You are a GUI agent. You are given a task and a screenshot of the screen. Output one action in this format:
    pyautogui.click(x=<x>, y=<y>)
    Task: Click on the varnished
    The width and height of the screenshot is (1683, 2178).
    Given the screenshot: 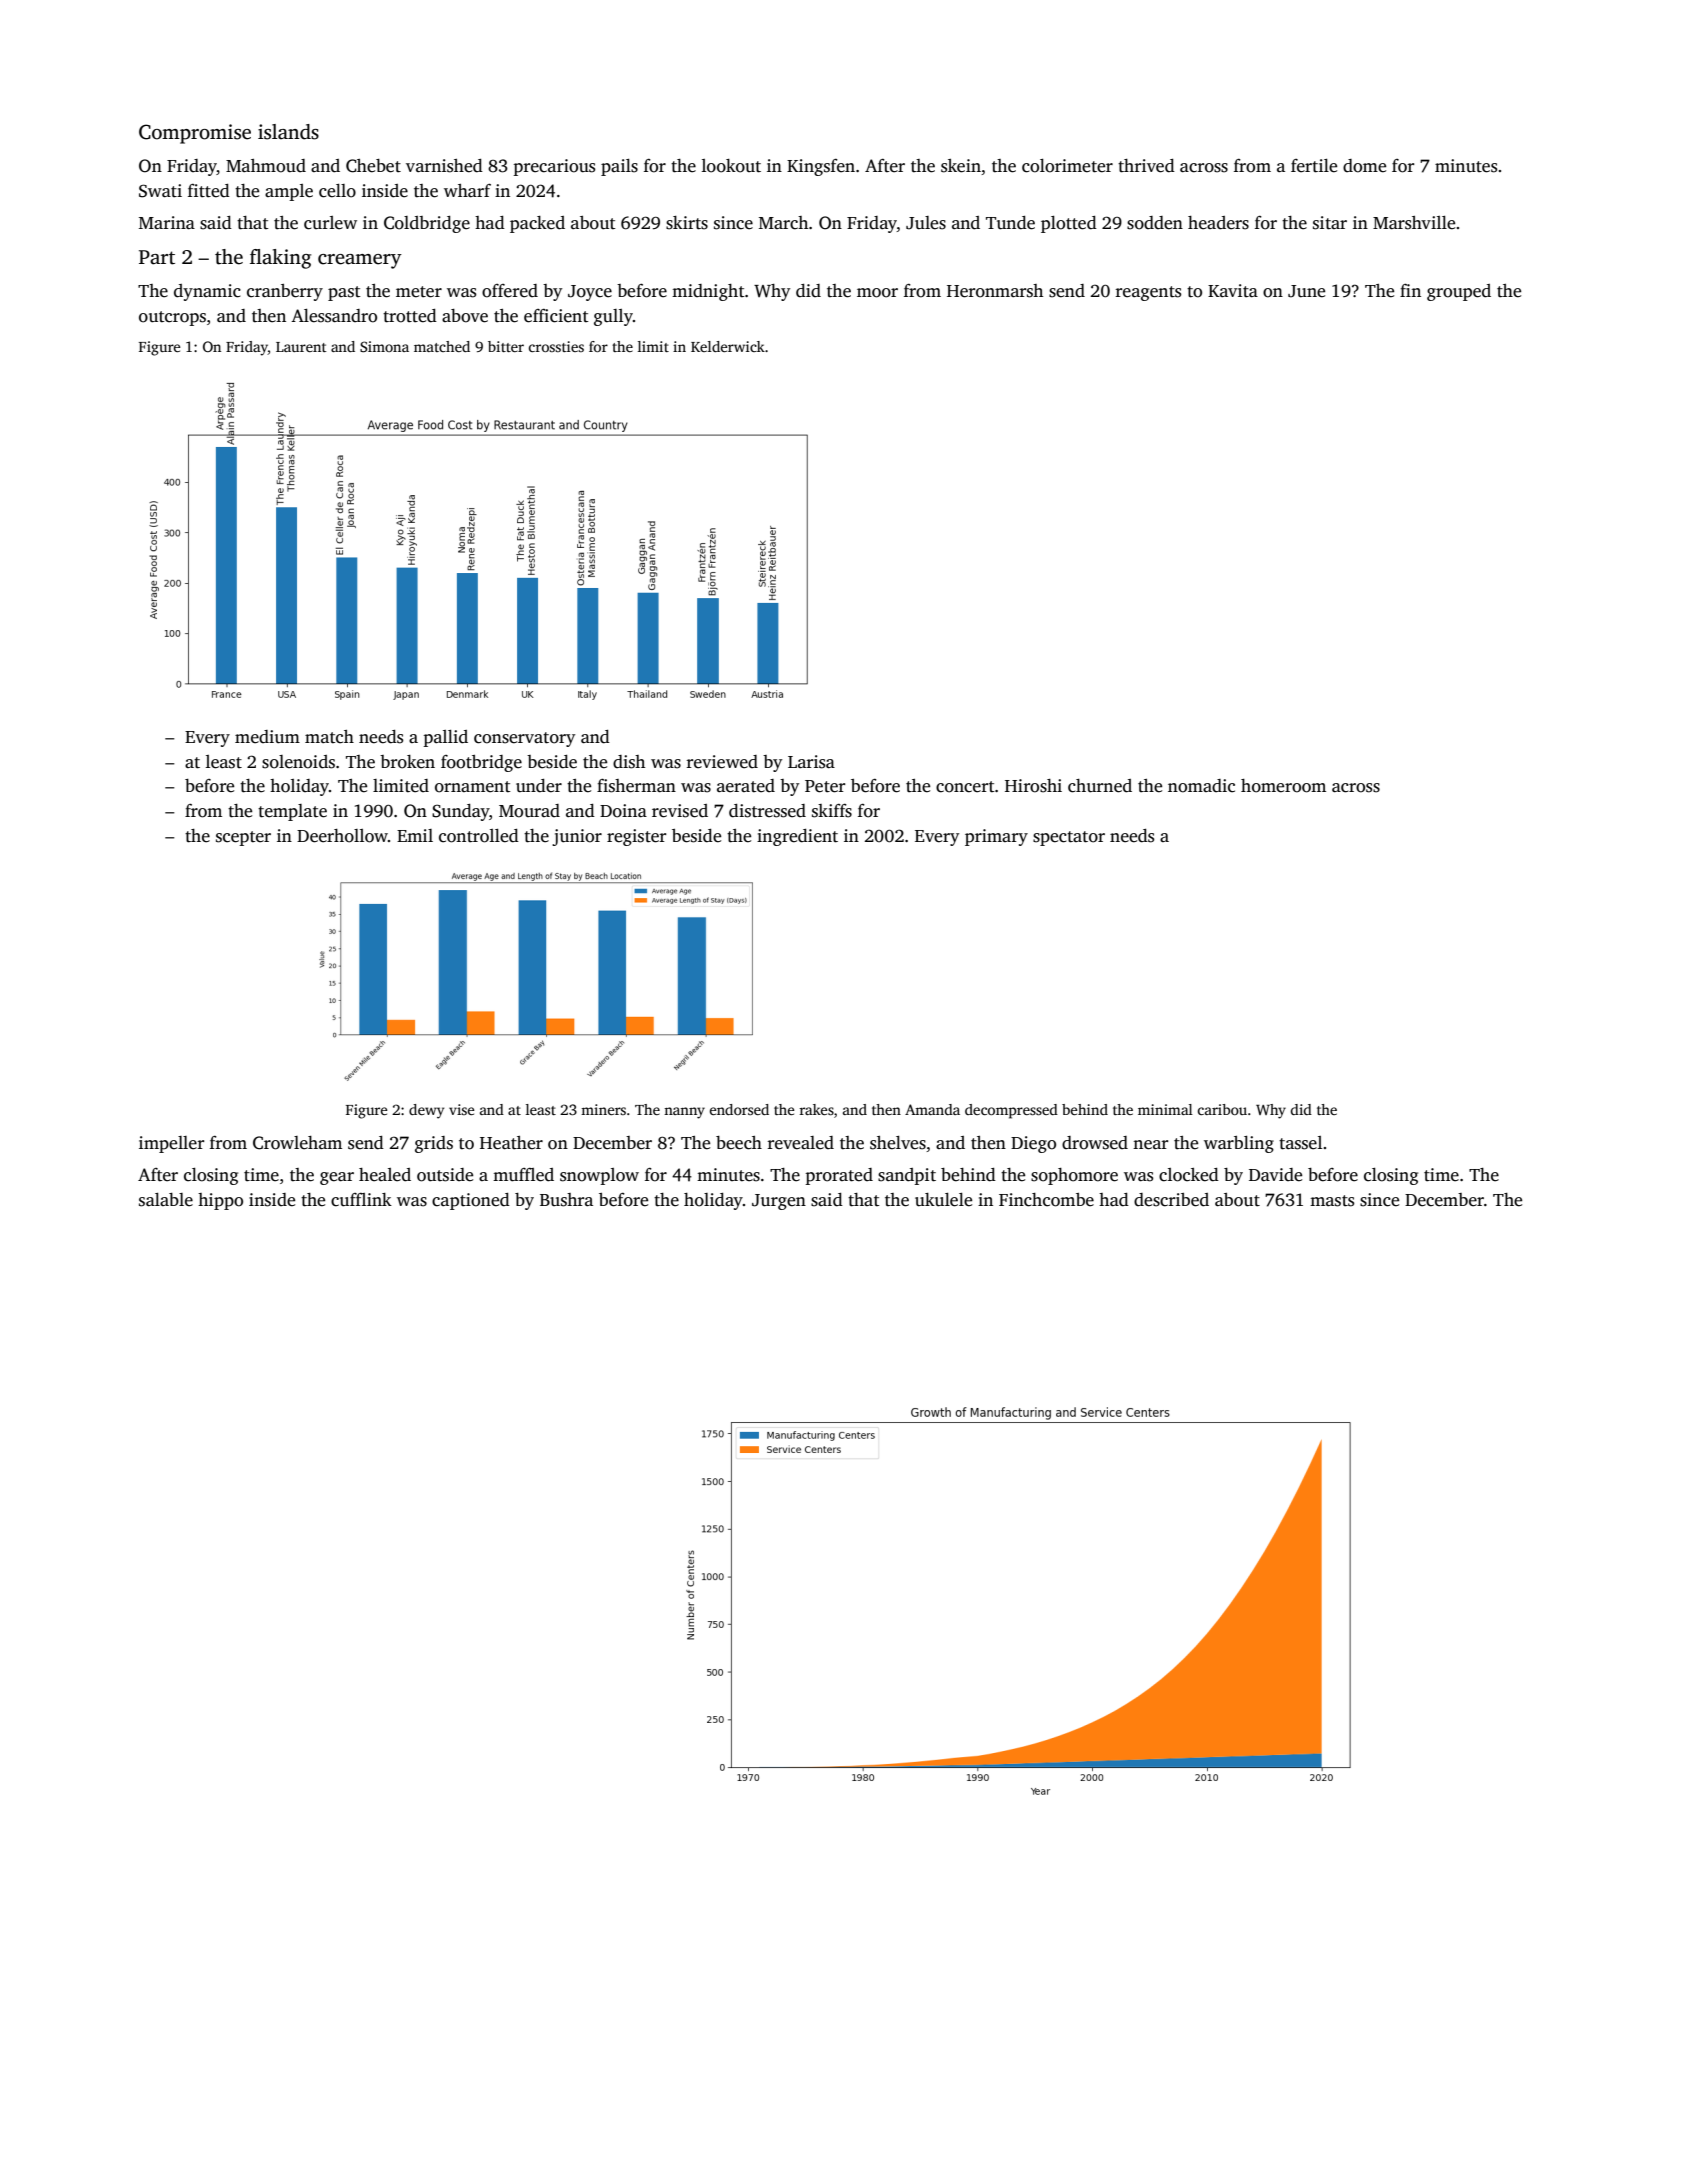 What is the action you would take?
    pyautogui.click(x=444, y=166)
